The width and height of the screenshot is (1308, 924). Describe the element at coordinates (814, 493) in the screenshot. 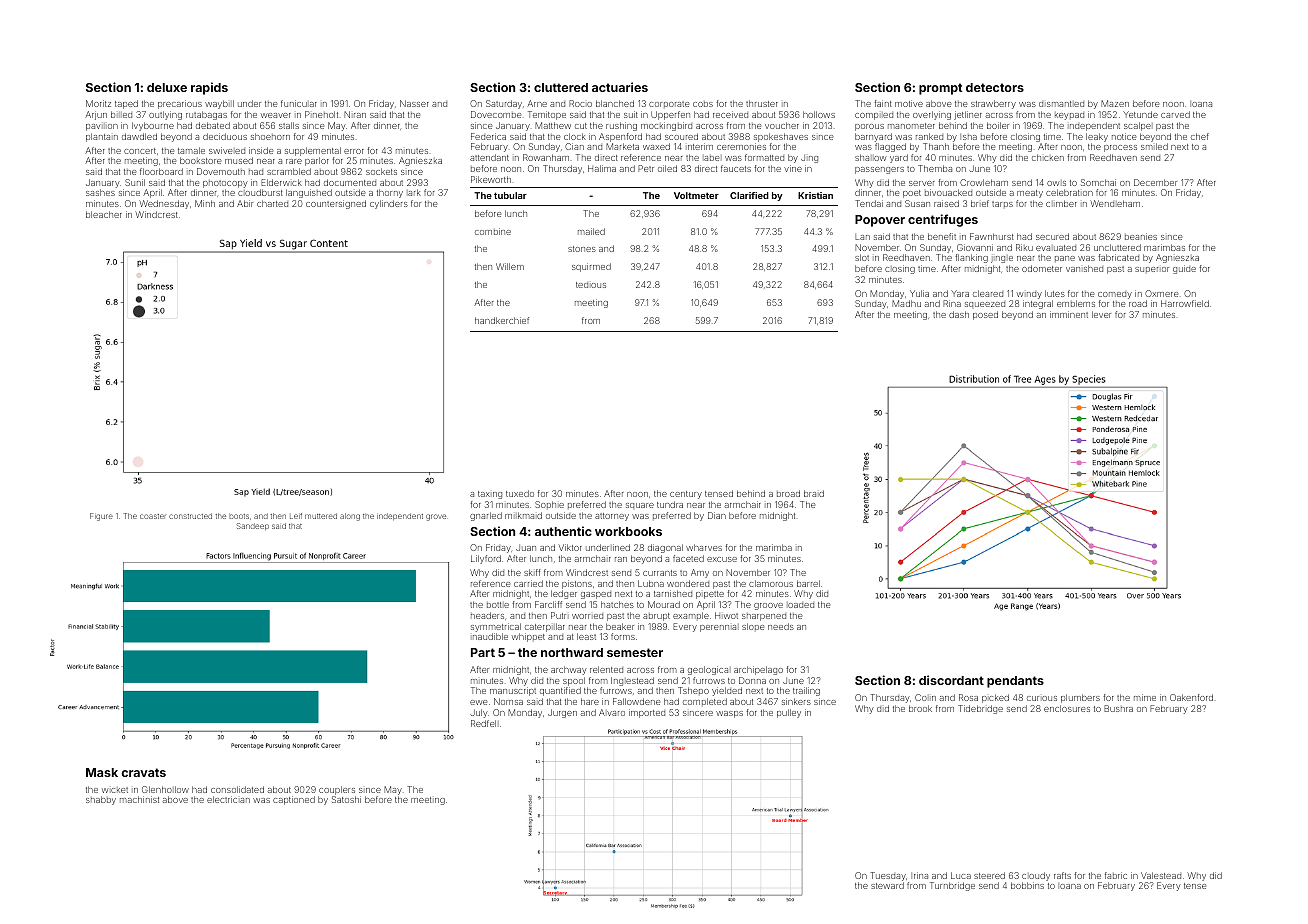

I see `braid` at that location.
